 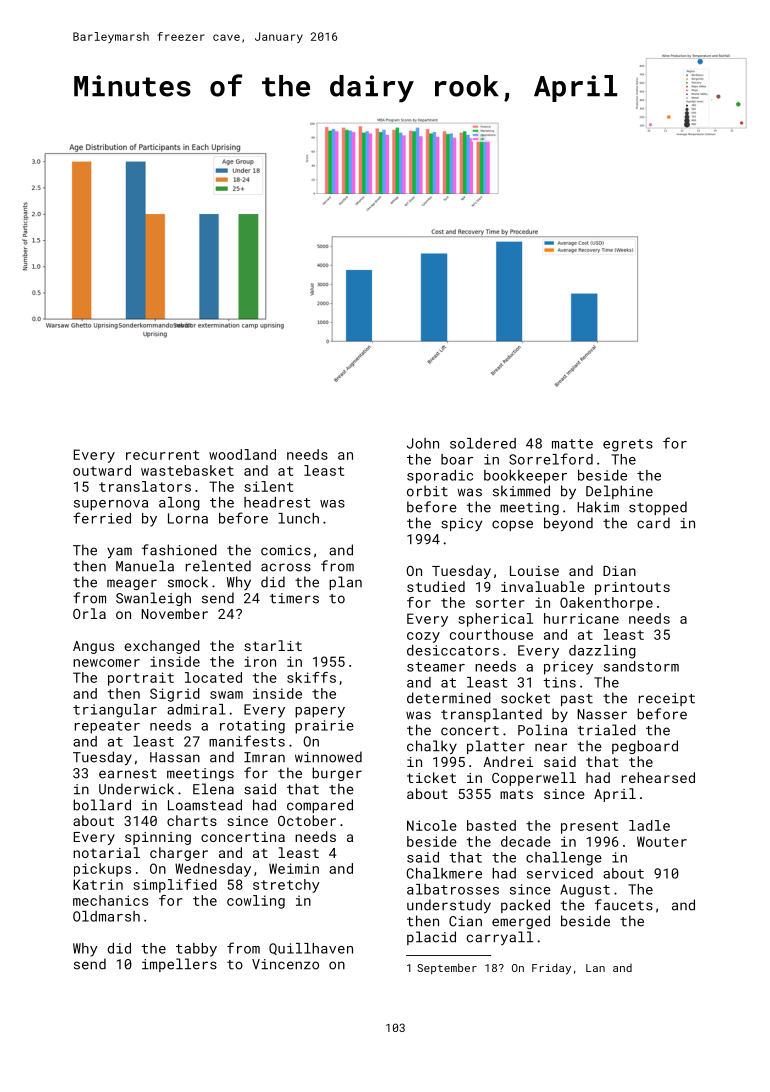 I want to click on starlit, so click(x=273, y=645).
